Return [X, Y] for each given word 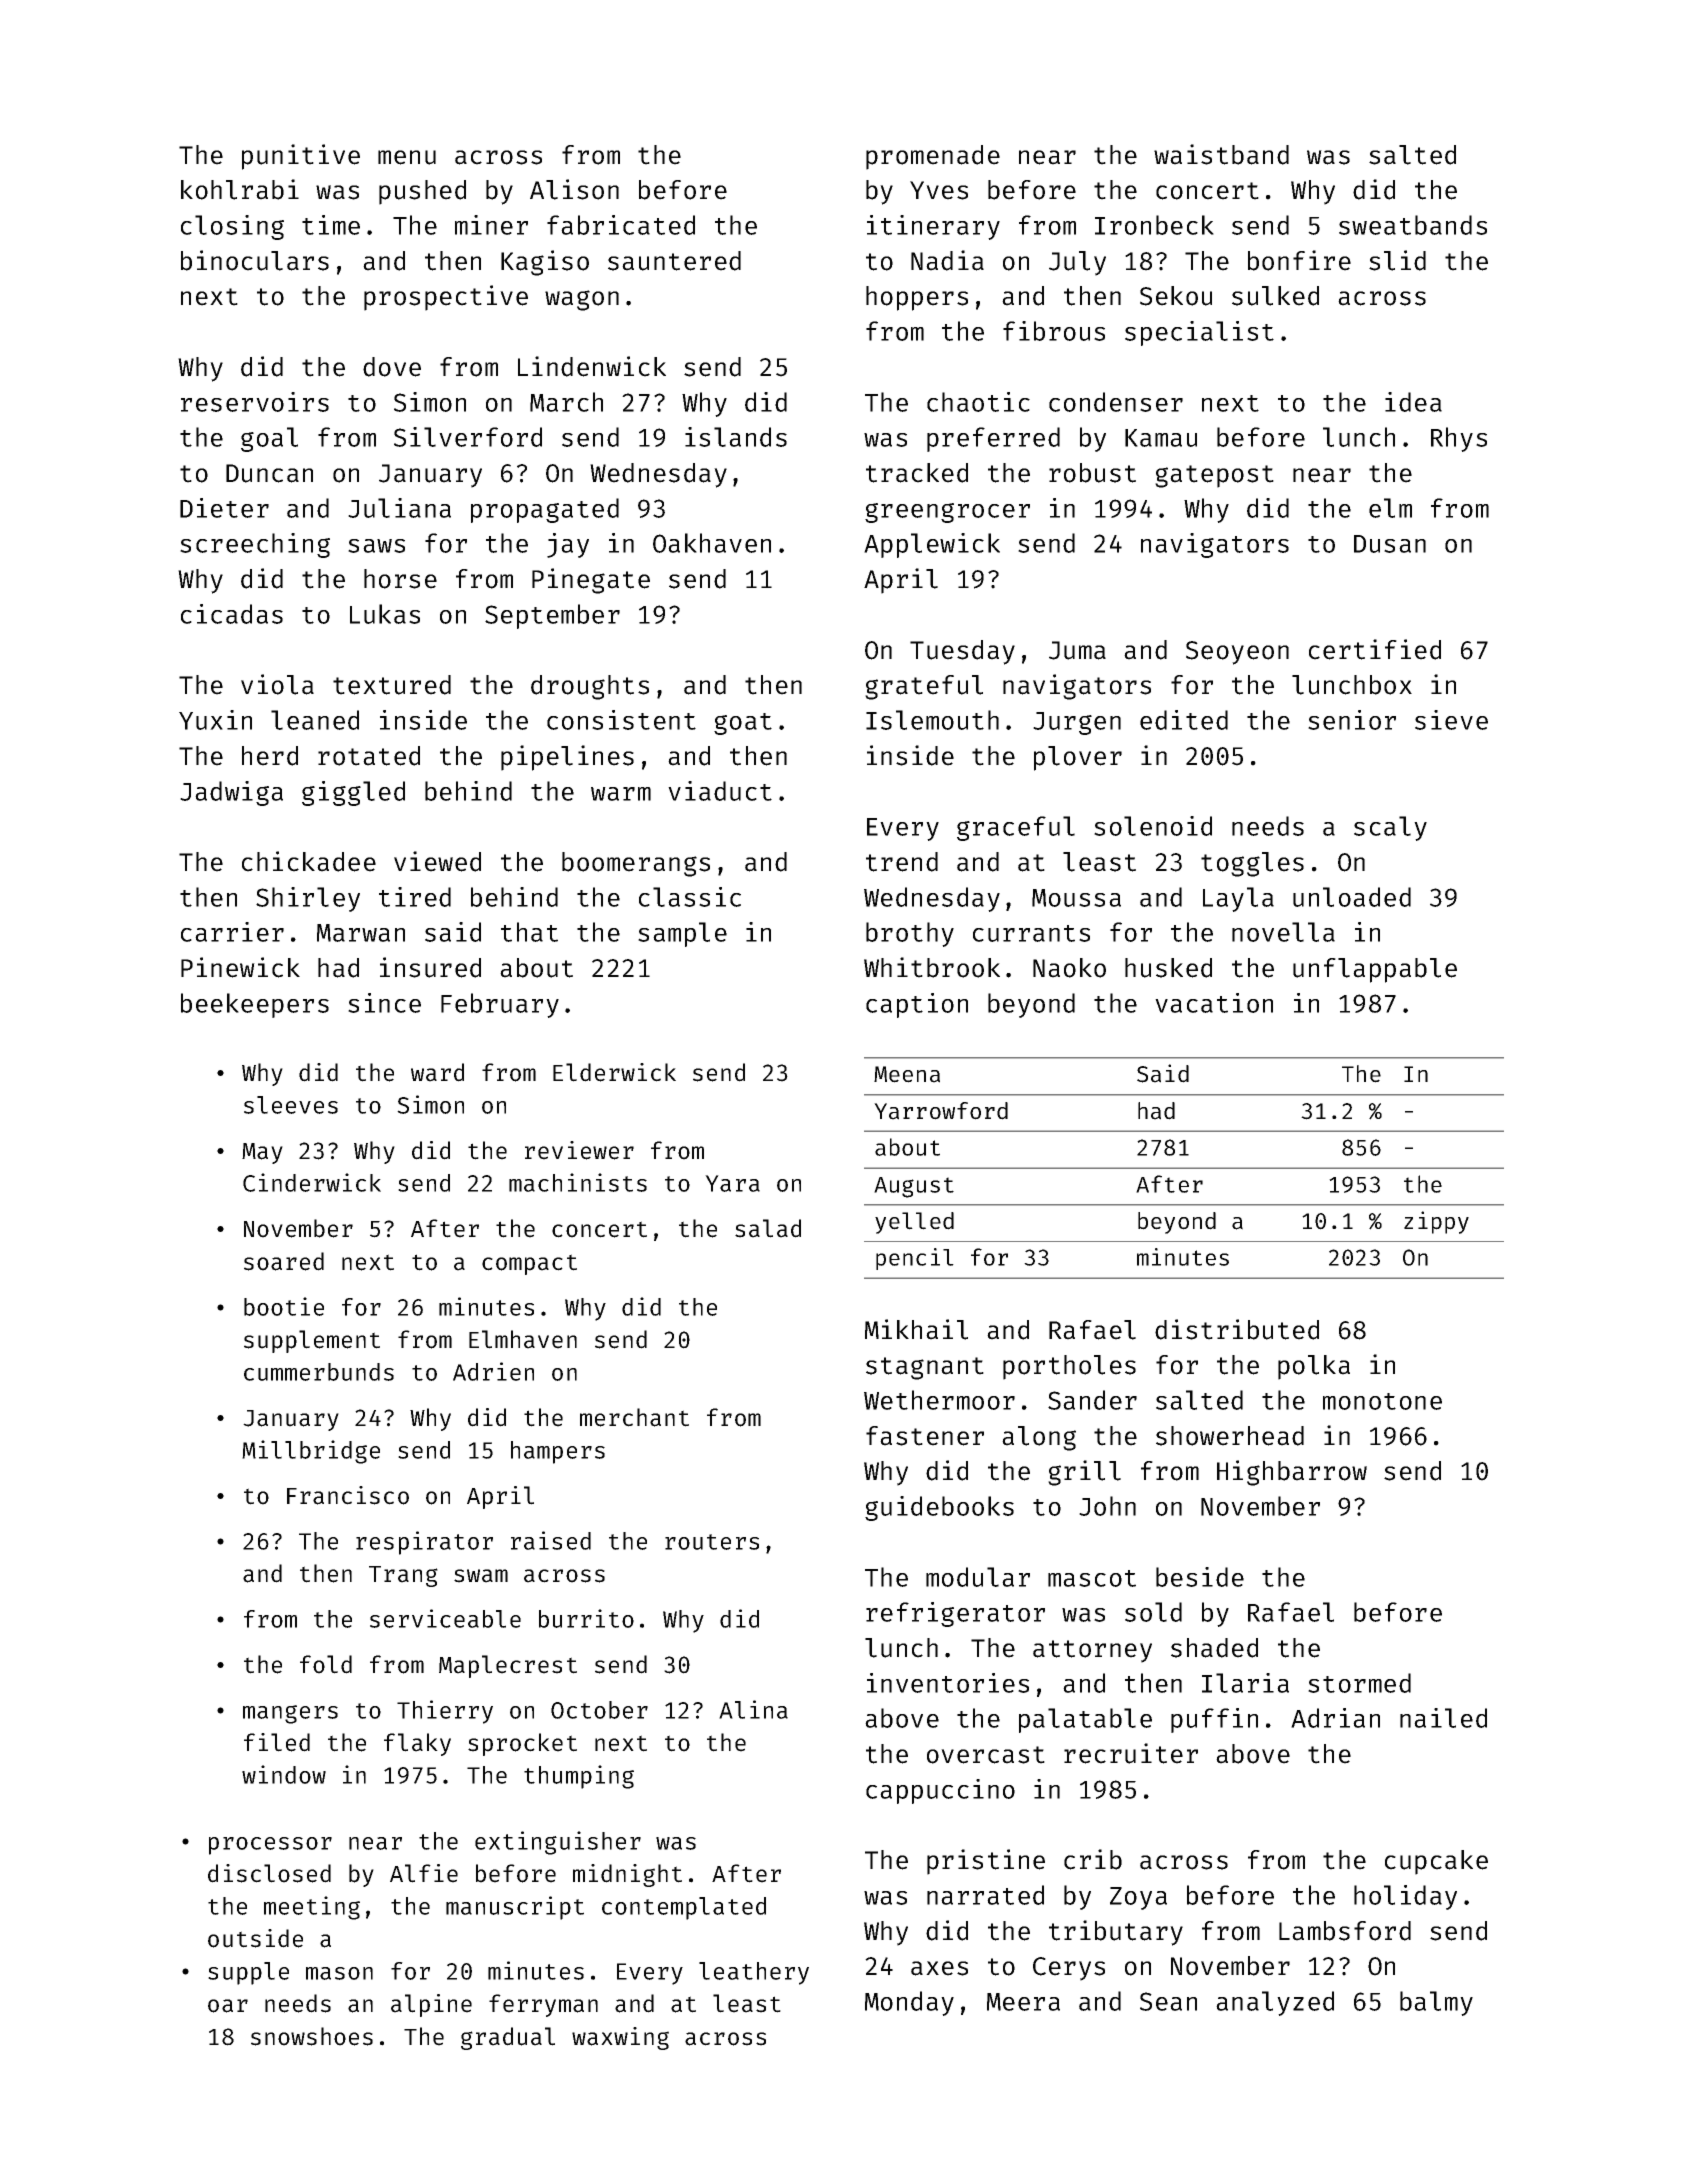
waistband [1221, 154]
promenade [933, 157]
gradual [508, 2038]
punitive [301, 157]
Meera [1023, 2002]
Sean [1168, 2001]
